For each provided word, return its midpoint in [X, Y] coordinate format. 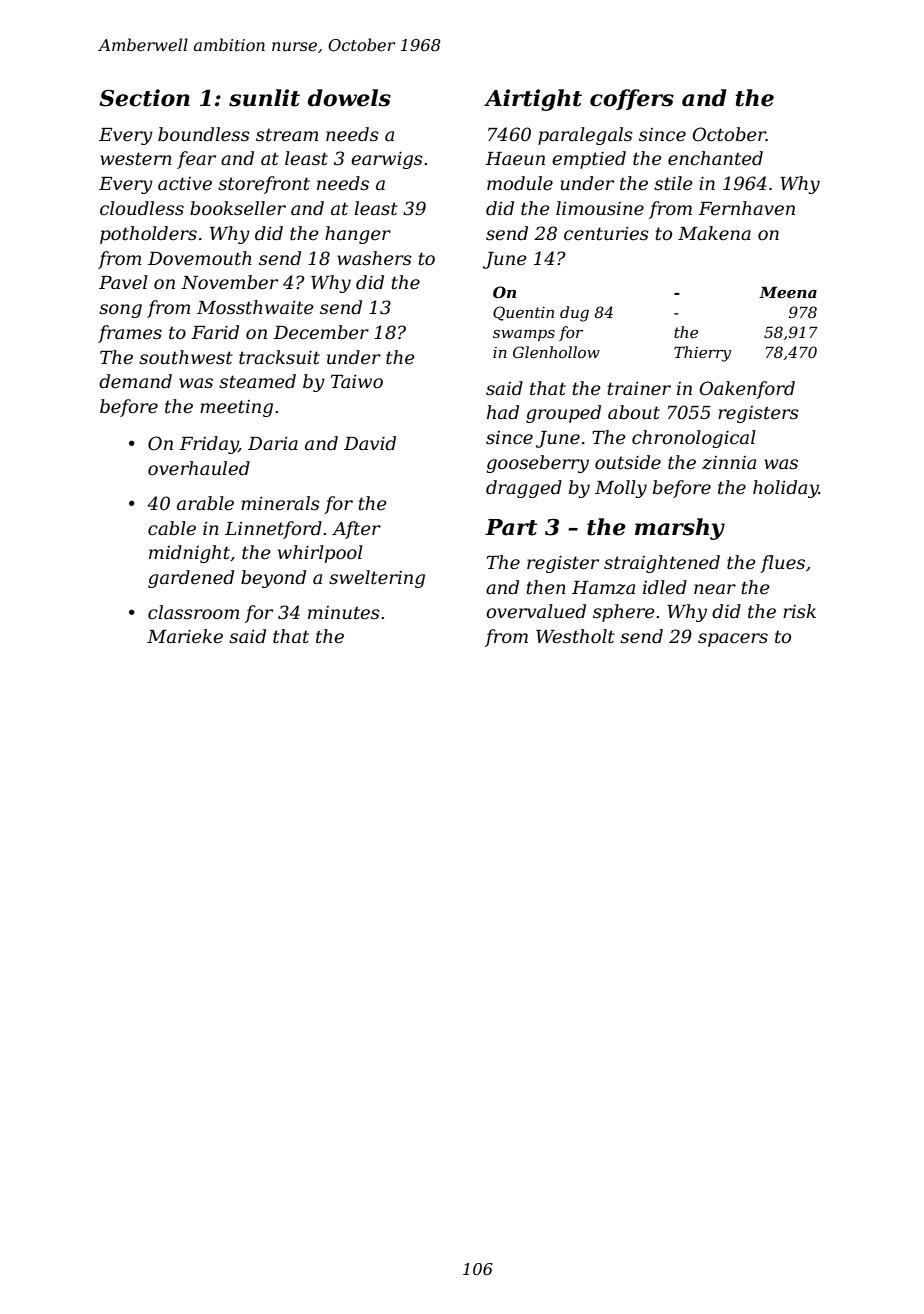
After [356, 530]
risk [799, 611]
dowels [349, 98]
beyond [273, 579]
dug [574, 314]
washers [374, 258]
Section [144, 98]
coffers [632, 99]
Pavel [123, 282]
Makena [714, 233]
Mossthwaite [255, 307]
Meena [788, 292]
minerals [280, 503]
